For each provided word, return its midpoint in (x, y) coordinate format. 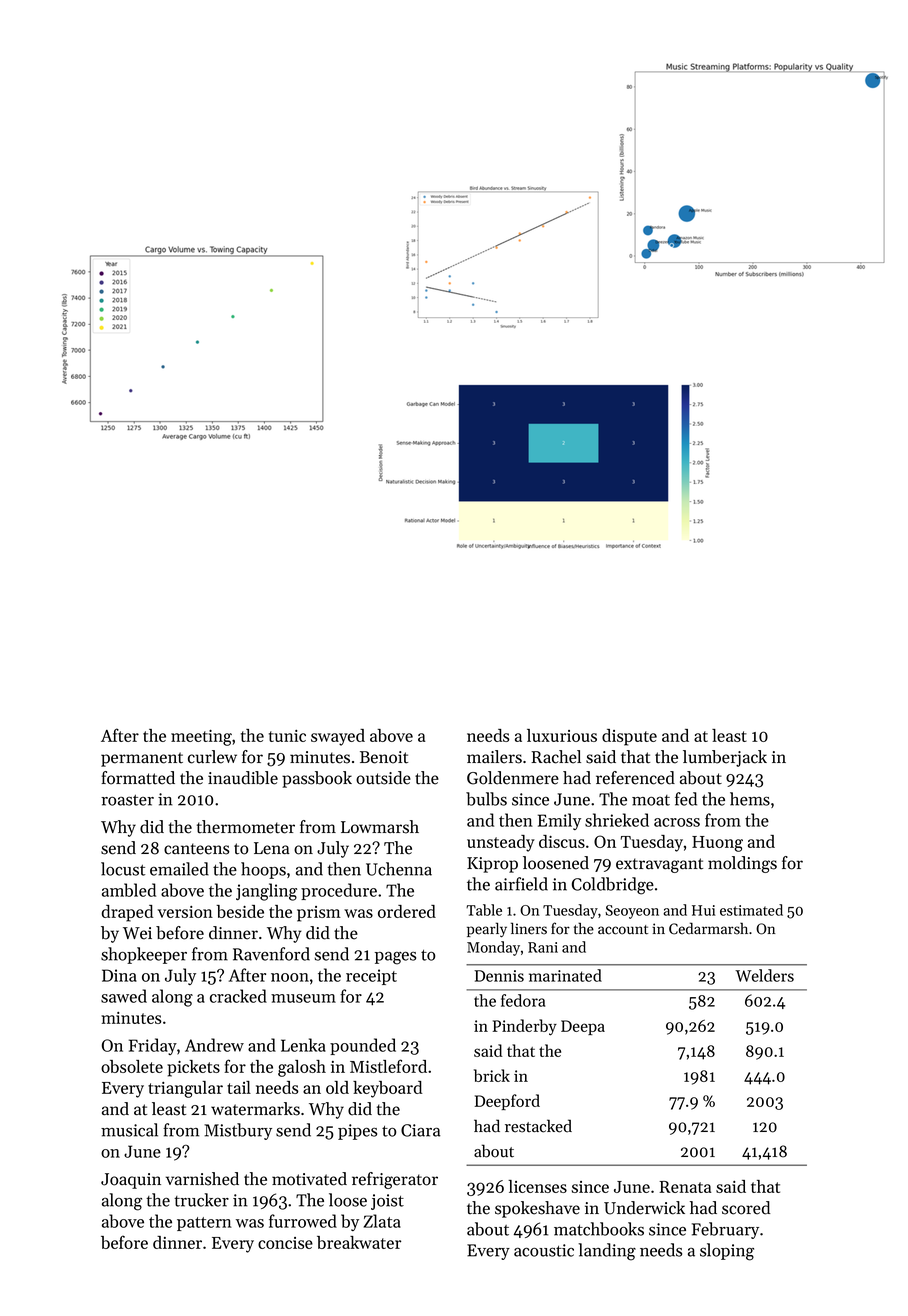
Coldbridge (613, 886)
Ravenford (271, 954)
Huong (717, 844)
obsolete (132, 1066)
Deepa (583, 1027)
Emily (559, 821)
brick (492, 1075)
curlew (212, 757)
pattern (204, 1224)
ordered (407, 911)
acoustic (544, 1250)
